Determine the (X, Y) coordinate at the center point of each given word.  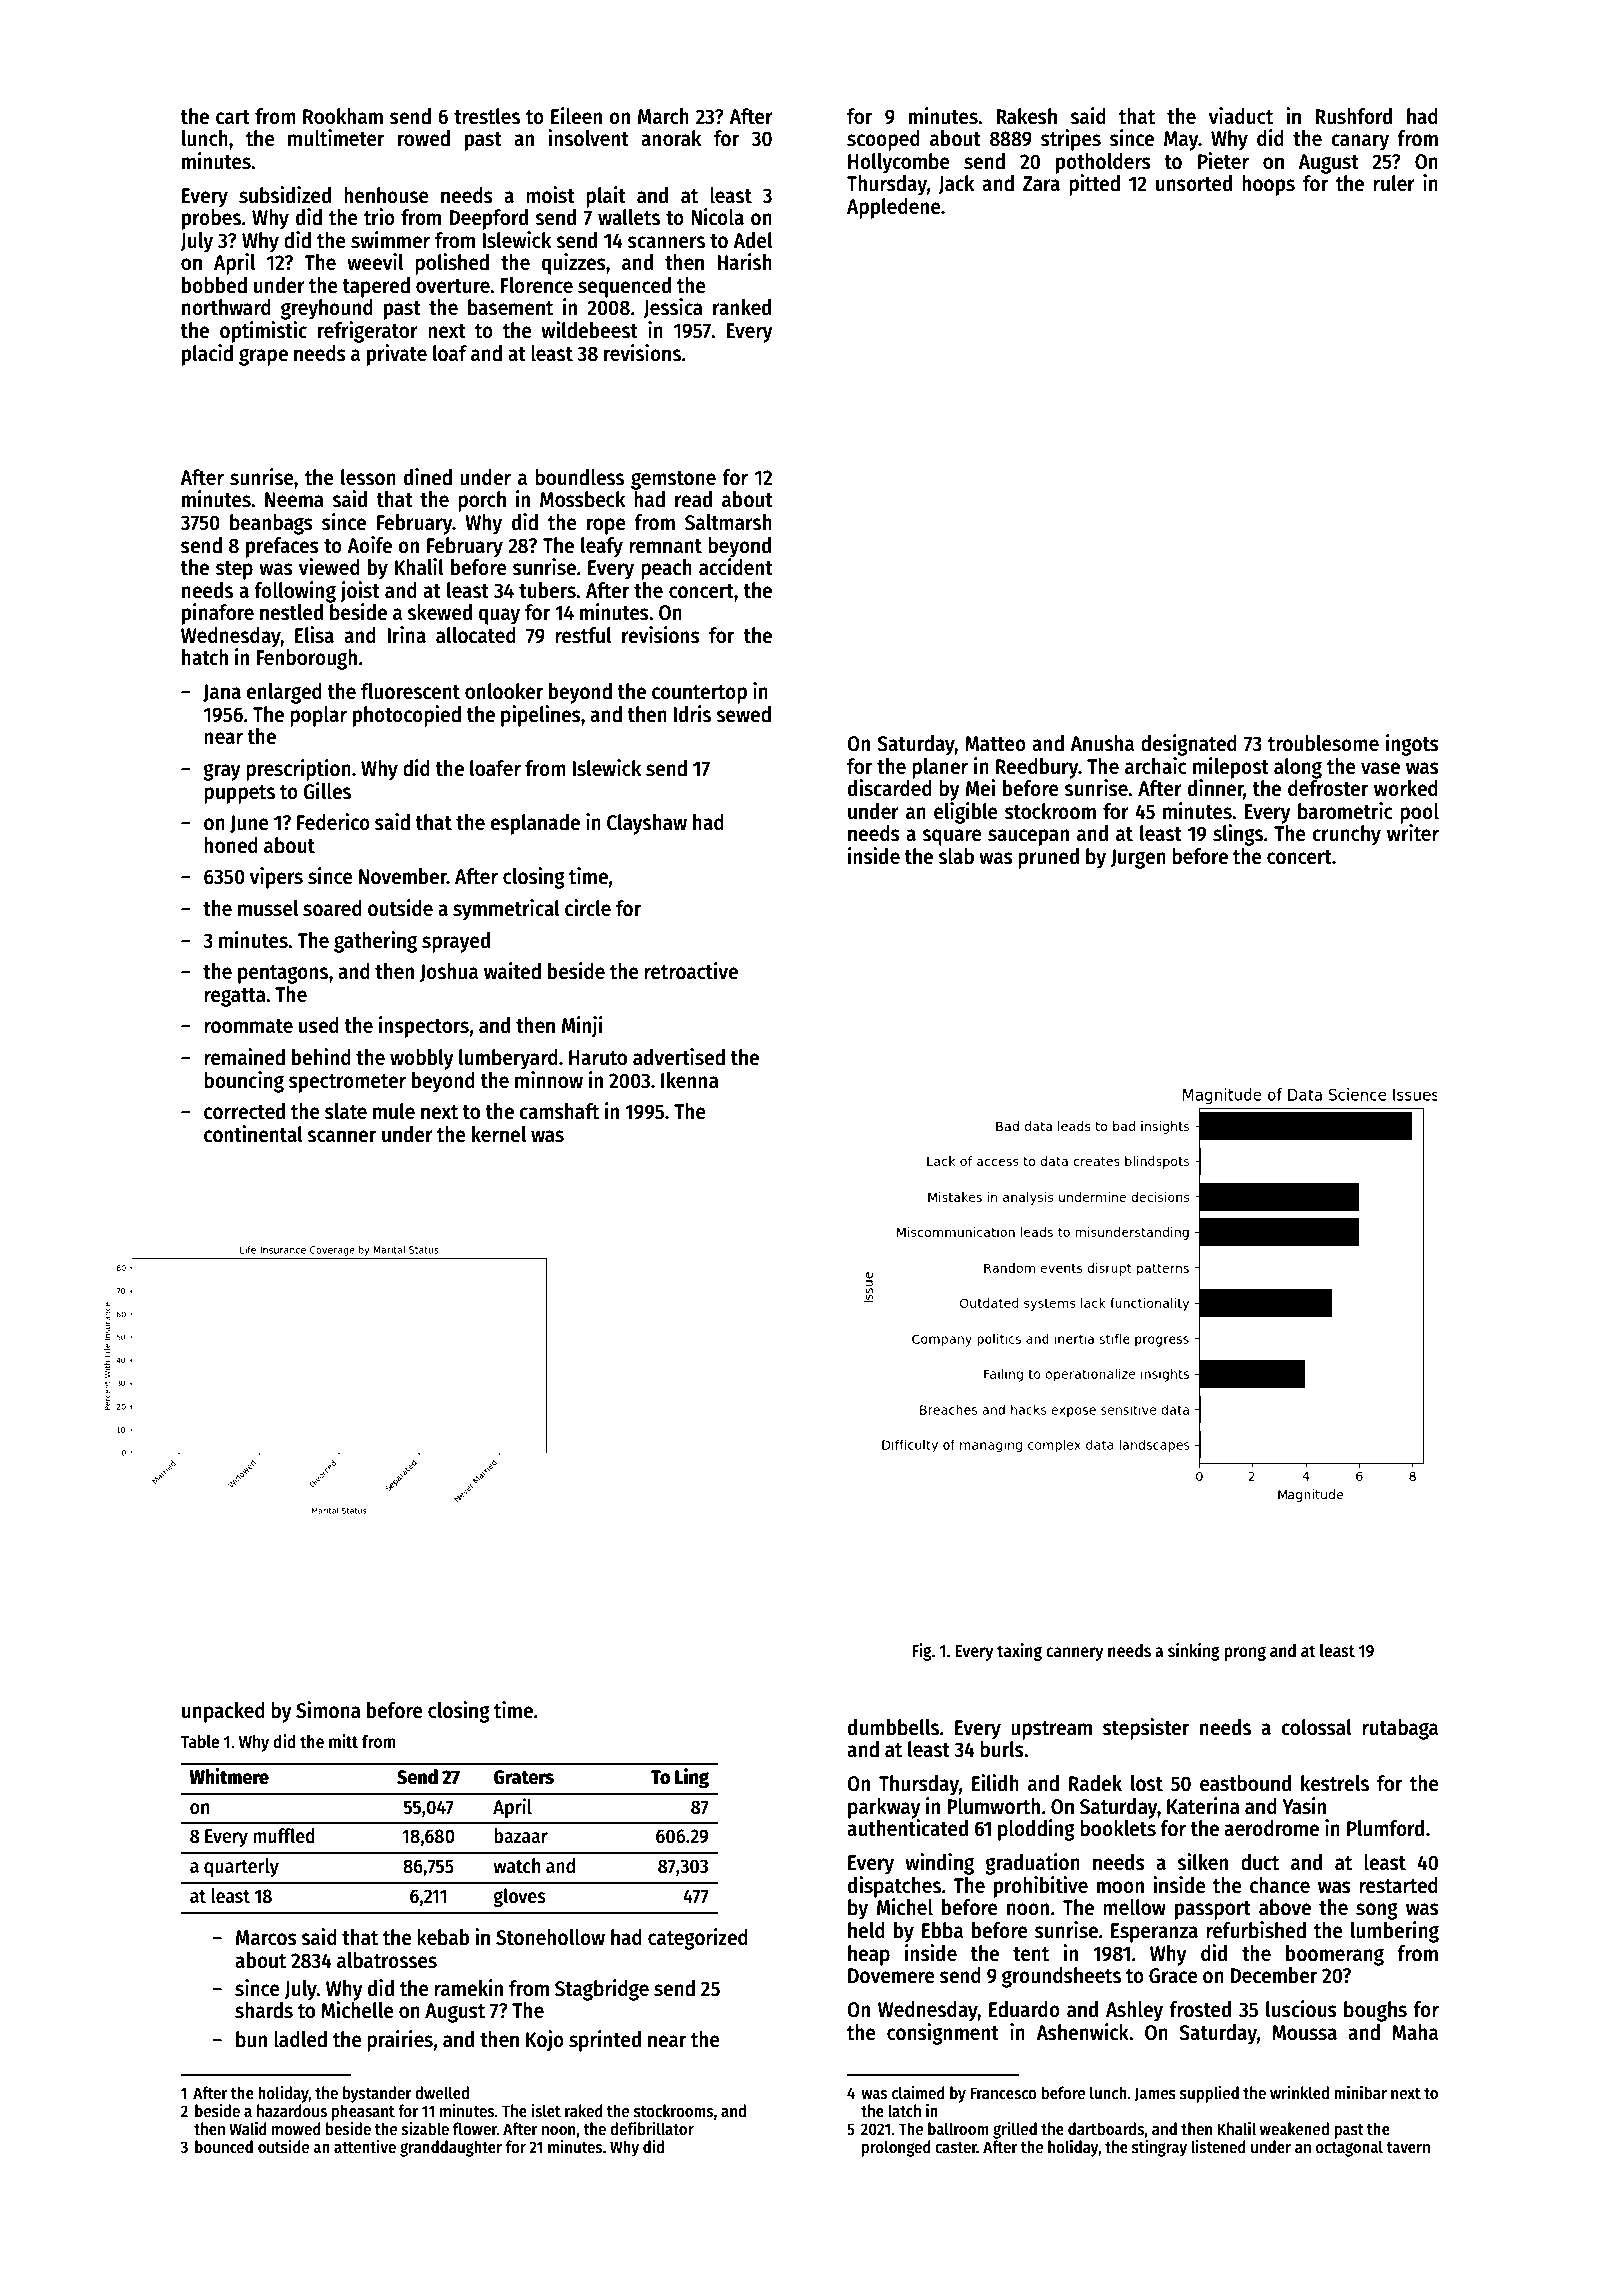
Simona (328, 1710)
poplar (318, 716)
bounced (224, 2147)
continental (253, 1134)
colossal (1316, 1727)
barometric (1345, 811)
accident (736, 567)
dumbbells (893, 1727)
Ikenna (690, 1080)
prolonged (896, 2148)
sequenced (624, 287)
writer (1413, 833)
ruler (1394, 183)
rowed (424, 138)
